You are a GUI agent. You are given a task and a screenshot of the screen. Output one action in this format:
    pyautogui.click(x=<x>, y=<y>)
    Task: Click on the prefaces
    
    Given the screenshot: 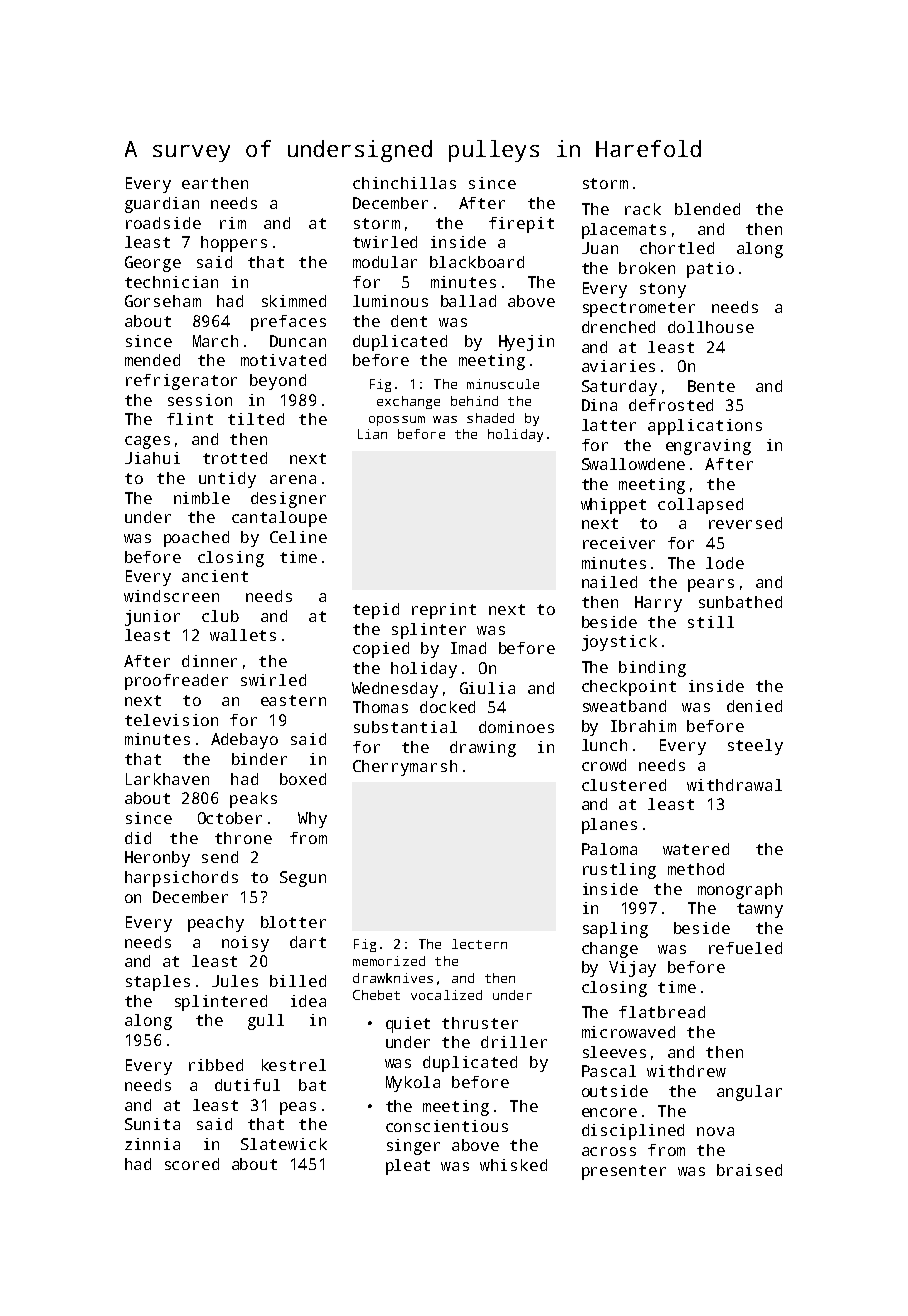 What is the action you would take?
    pyautogui.click(x=288, y=323)
